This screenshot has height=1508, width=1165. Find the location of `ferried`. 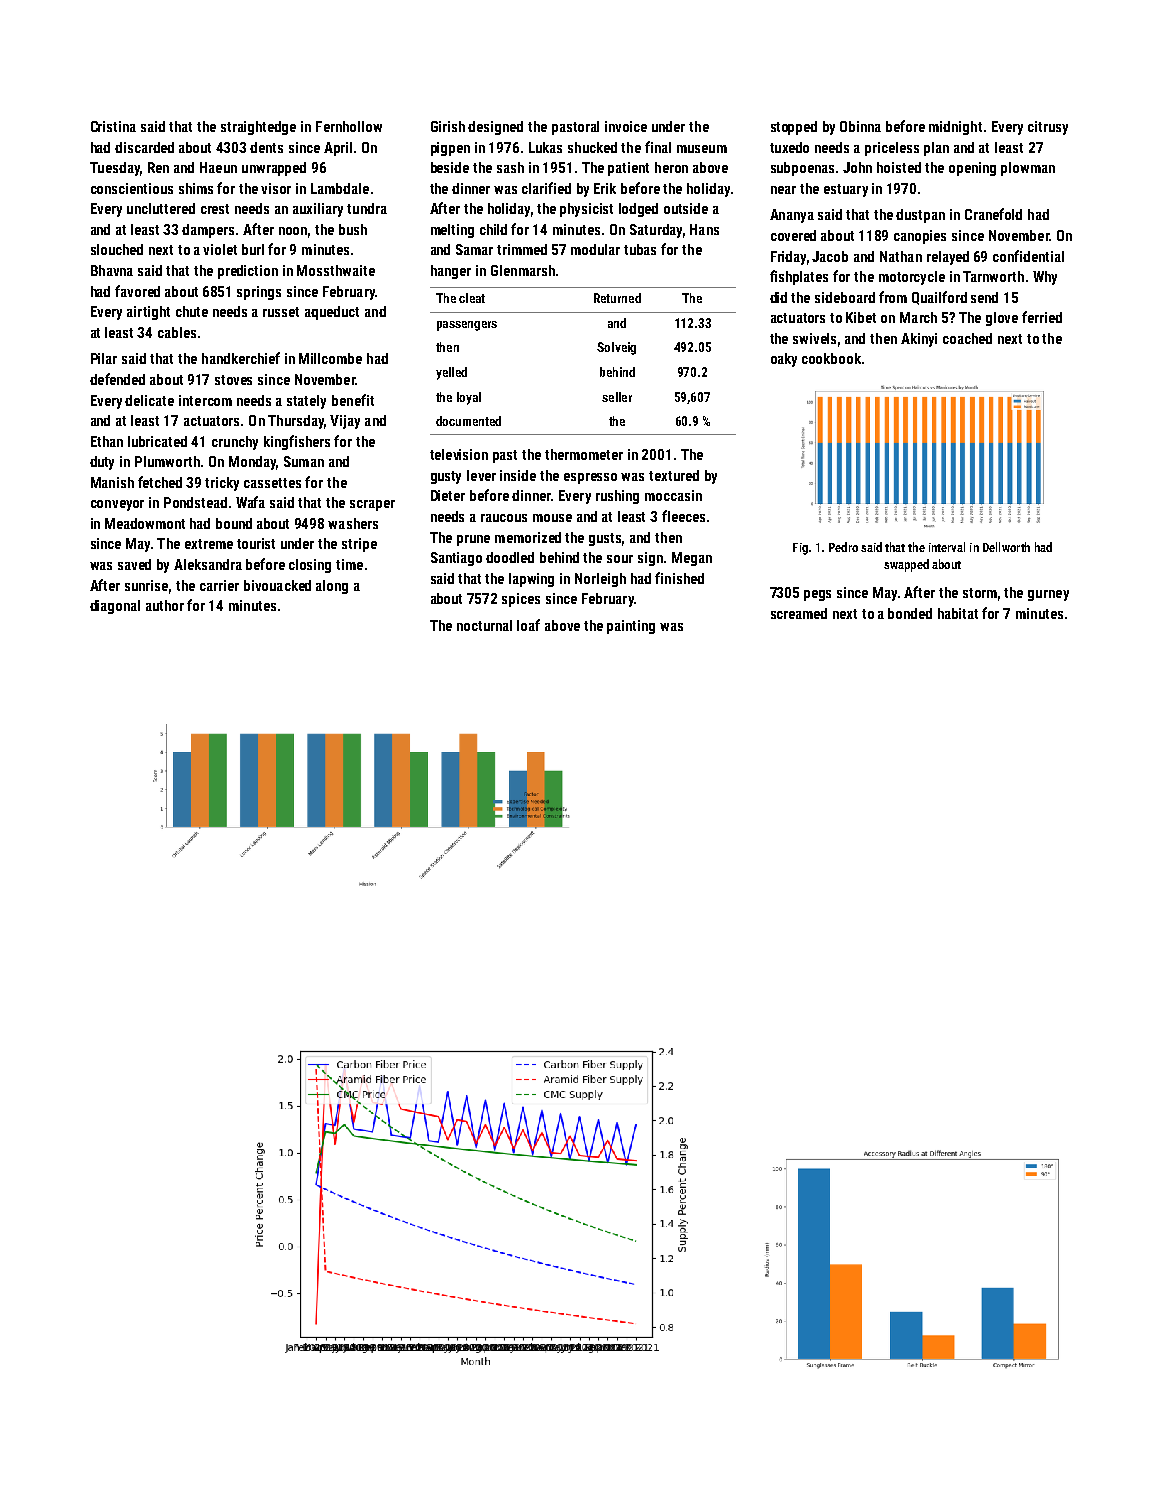

ferried is located at coordinates (1042, 317).
